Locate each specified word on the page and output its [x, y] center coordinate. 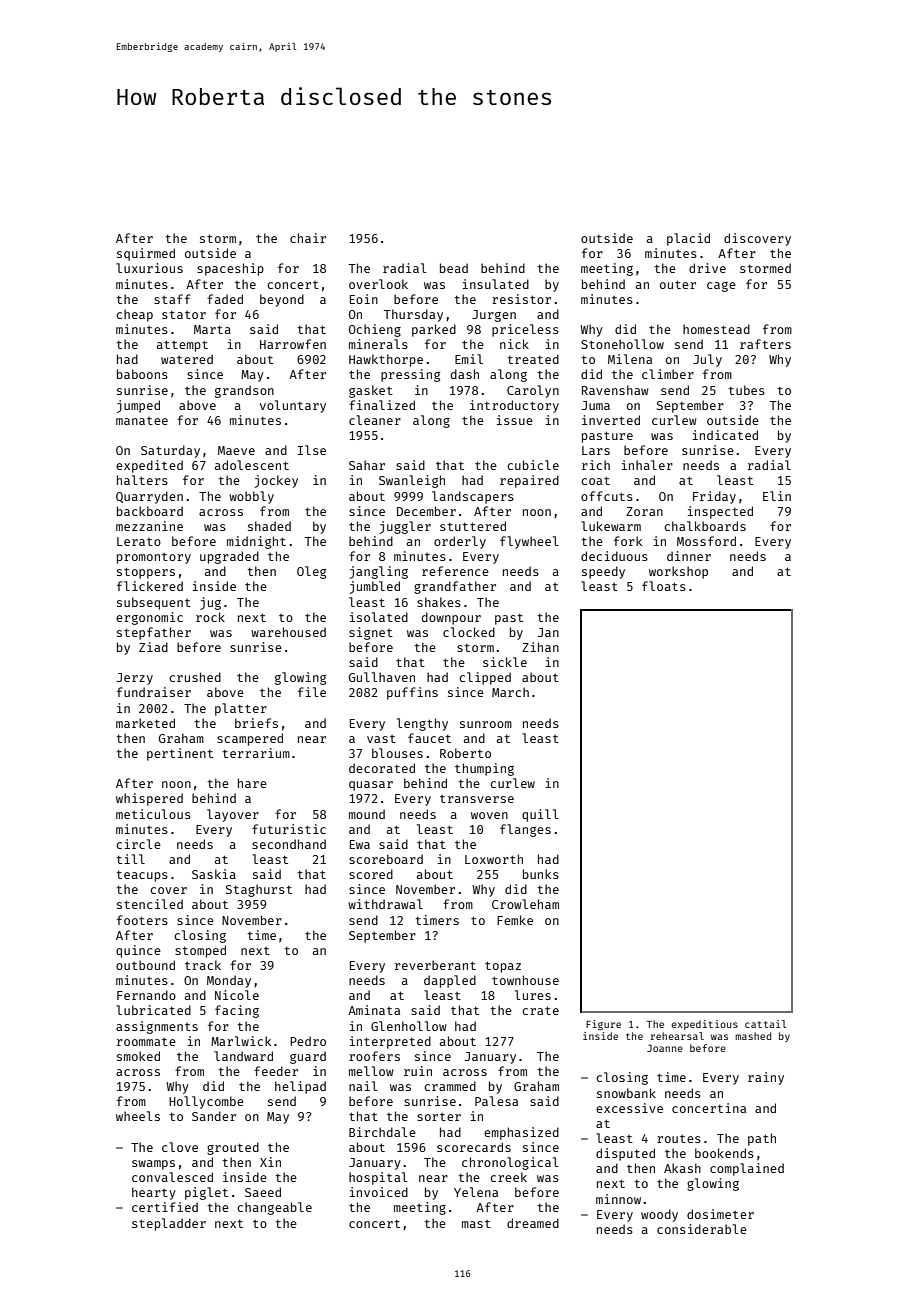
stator [184, 315]
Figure [603, 1025]
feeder [276, 1071]
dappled [450, 981]
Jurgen [494, 316]
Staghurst [259, 890]
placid [688, 239]
